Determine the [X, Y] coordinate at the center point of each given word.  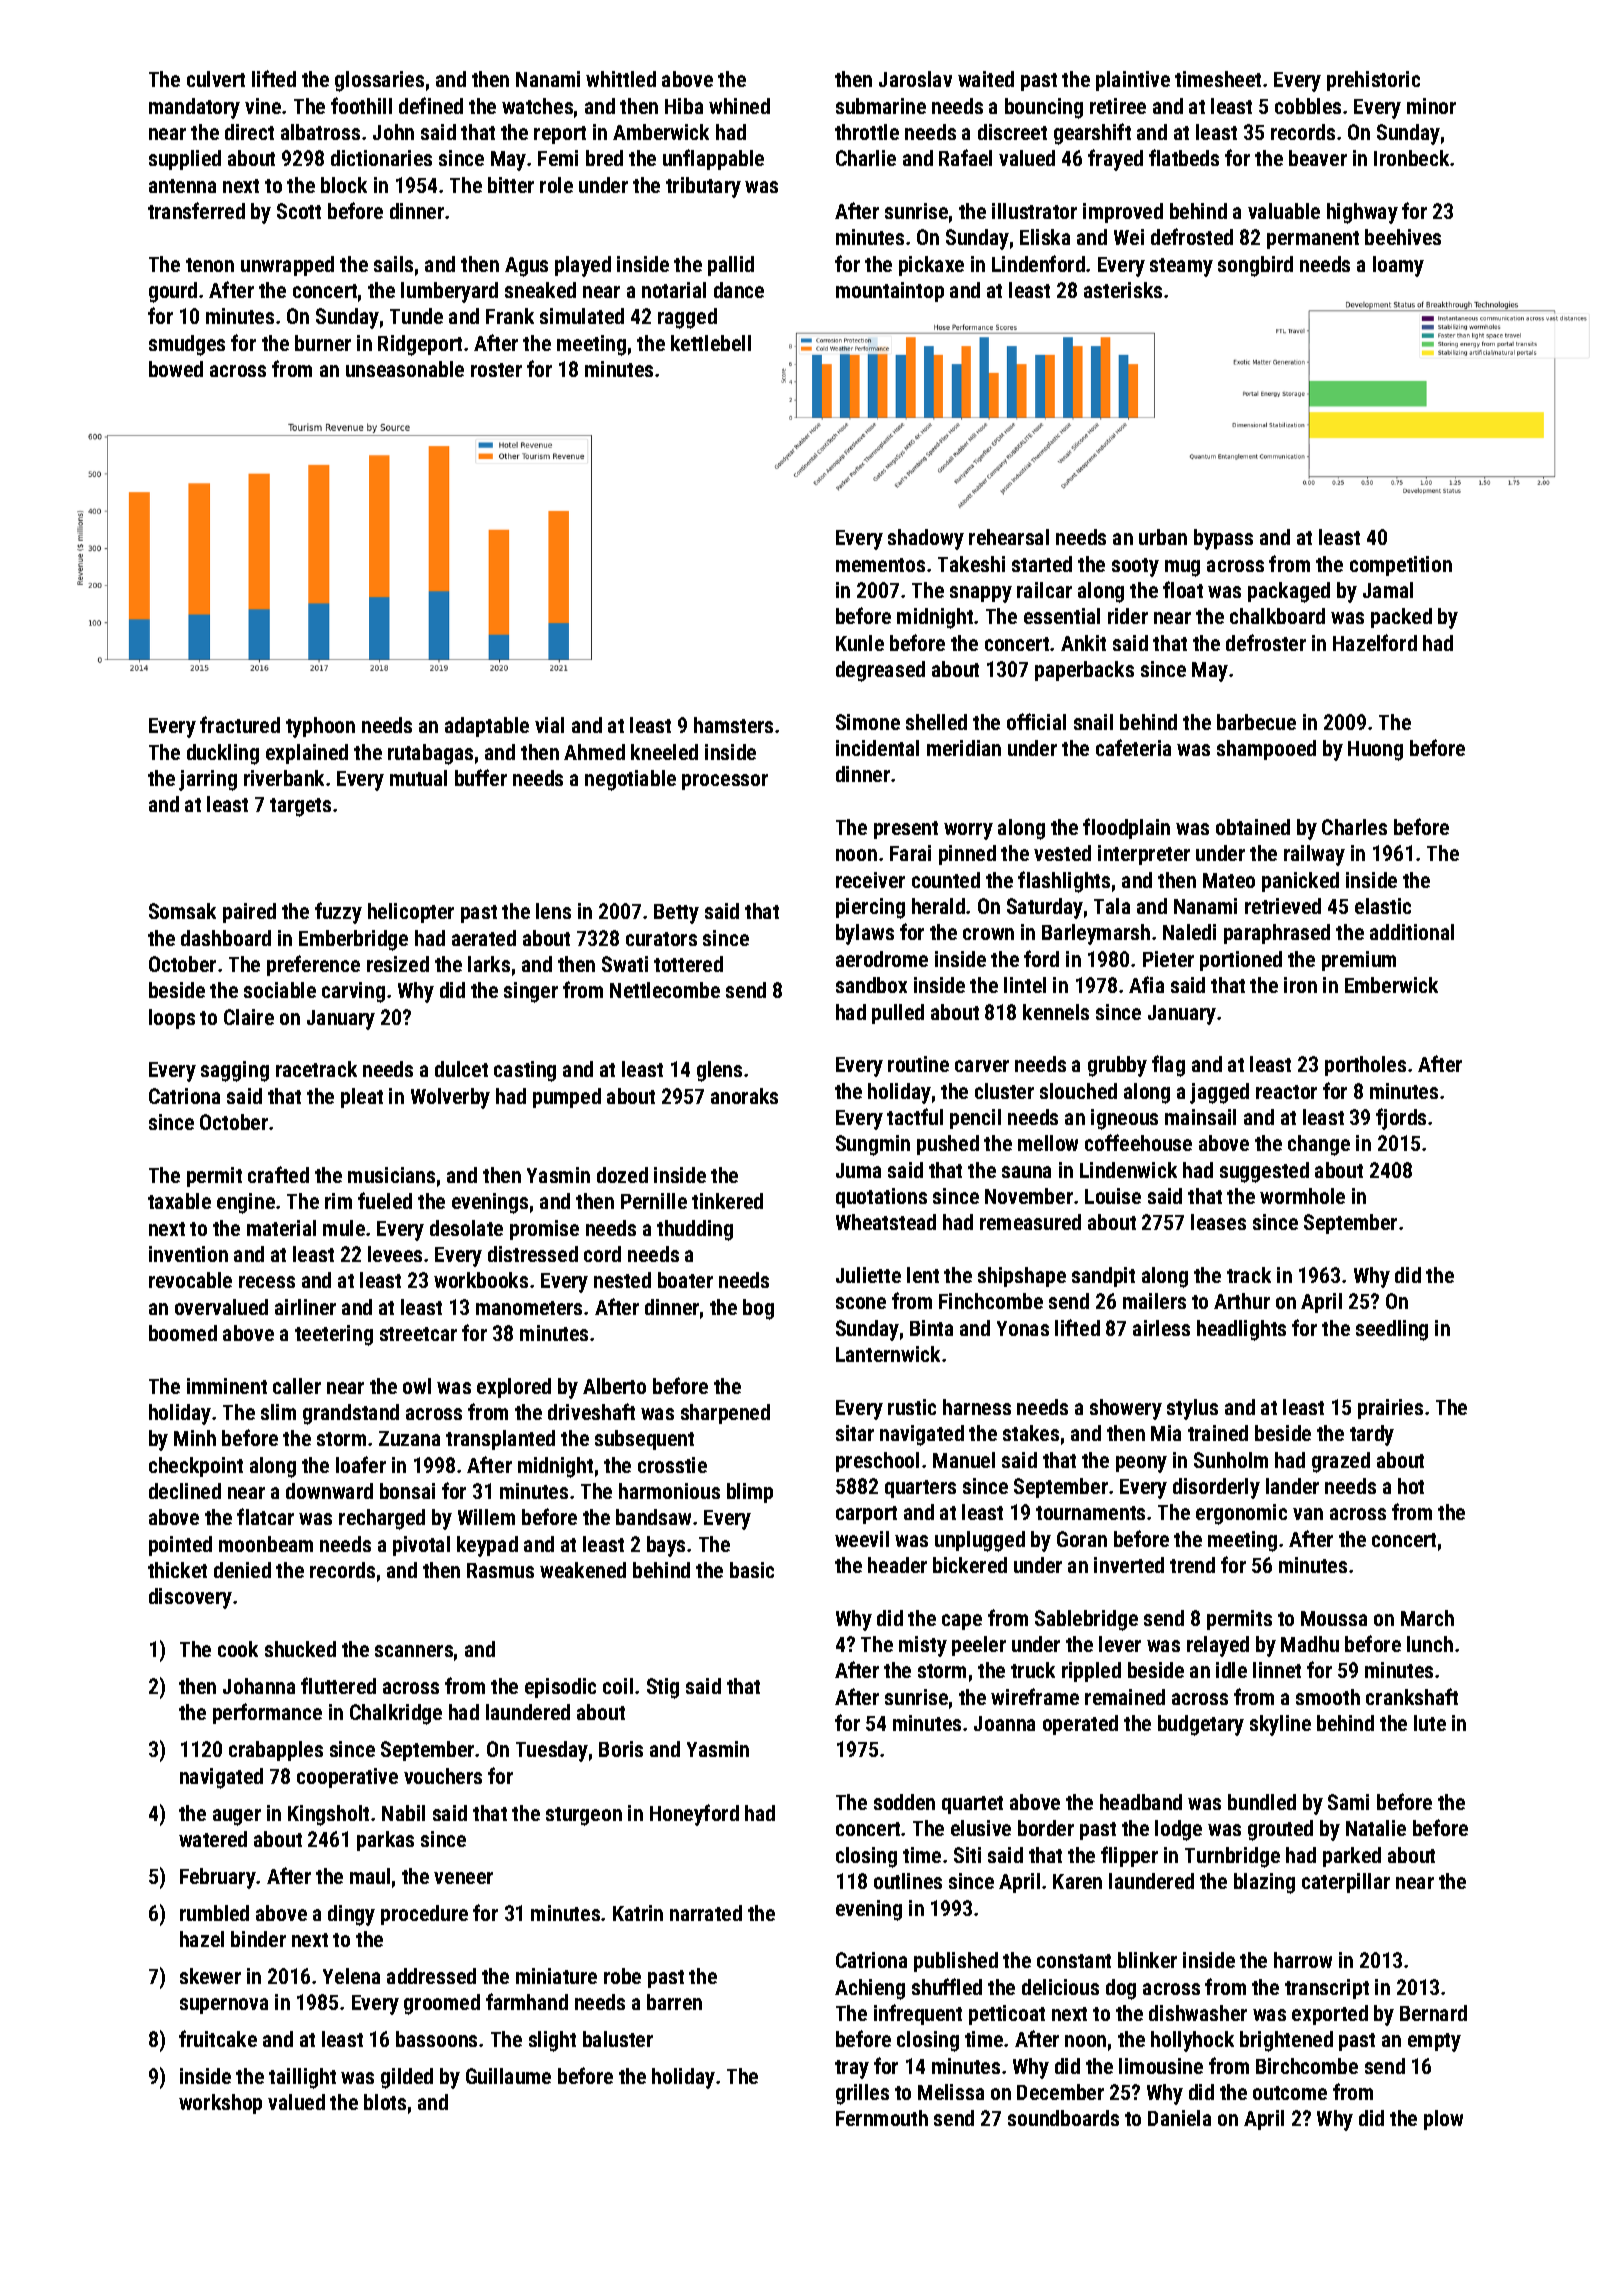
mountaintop [890, 292]
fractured [240, 724]
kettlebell [711, 343]
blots [385, 2102]
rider [1128, 616]
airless [1161, 1328]
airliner [305, 1307]
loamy [1398, 266]
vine [263, 106]
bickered [970, 1565]
